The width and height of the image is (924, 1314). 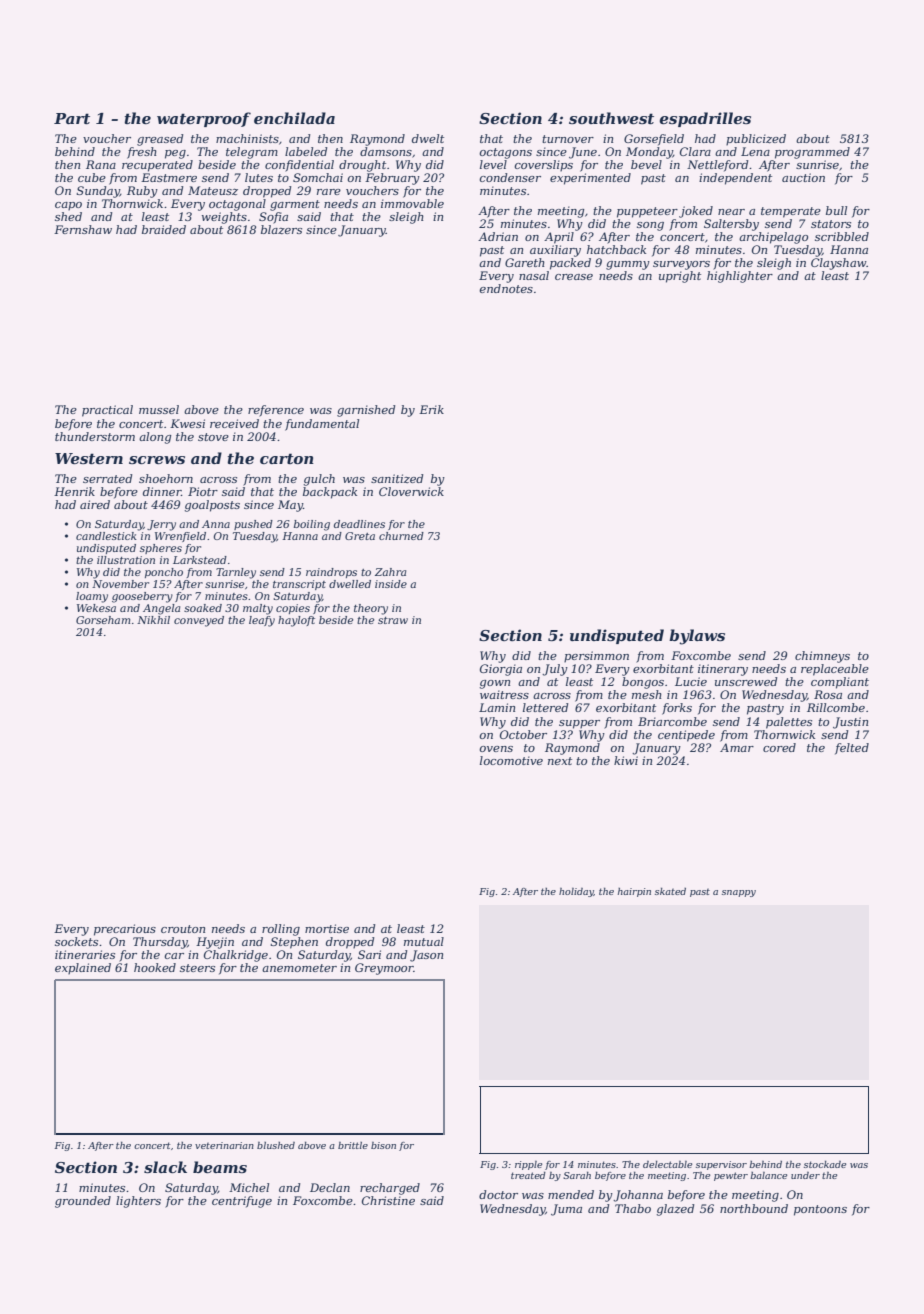 What do you see at coordinates (83, 229) in the image?
I see `Fernshaw` at bounding box center [83, 229].
